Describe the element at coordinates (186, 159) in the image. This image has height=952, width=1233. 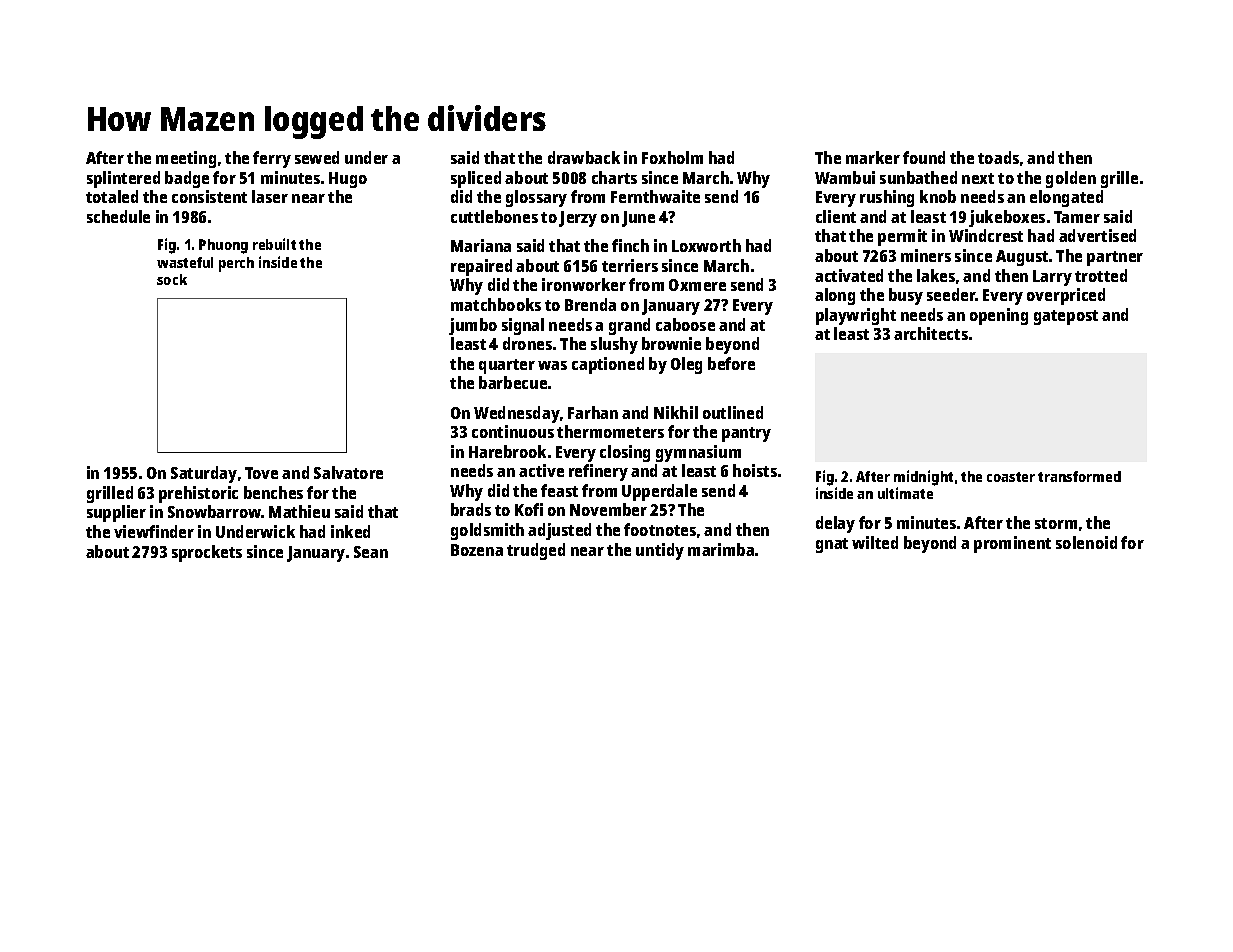
I see `meeting` at that location.
